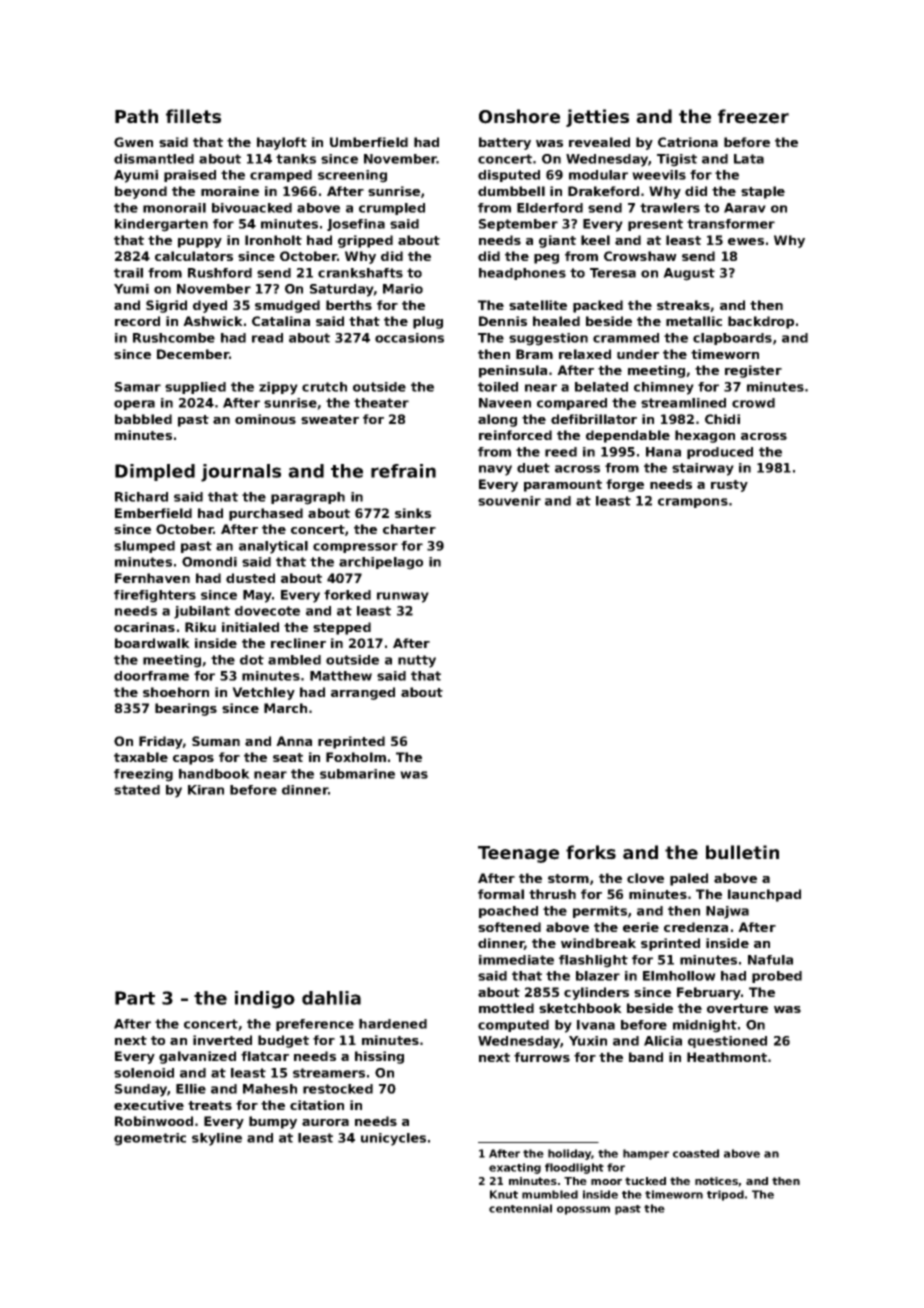 This screenshot has width=924, height=1308. Describe the element at coordinates (742, 852) in the screenshot. I see `bulletin` at that location.
